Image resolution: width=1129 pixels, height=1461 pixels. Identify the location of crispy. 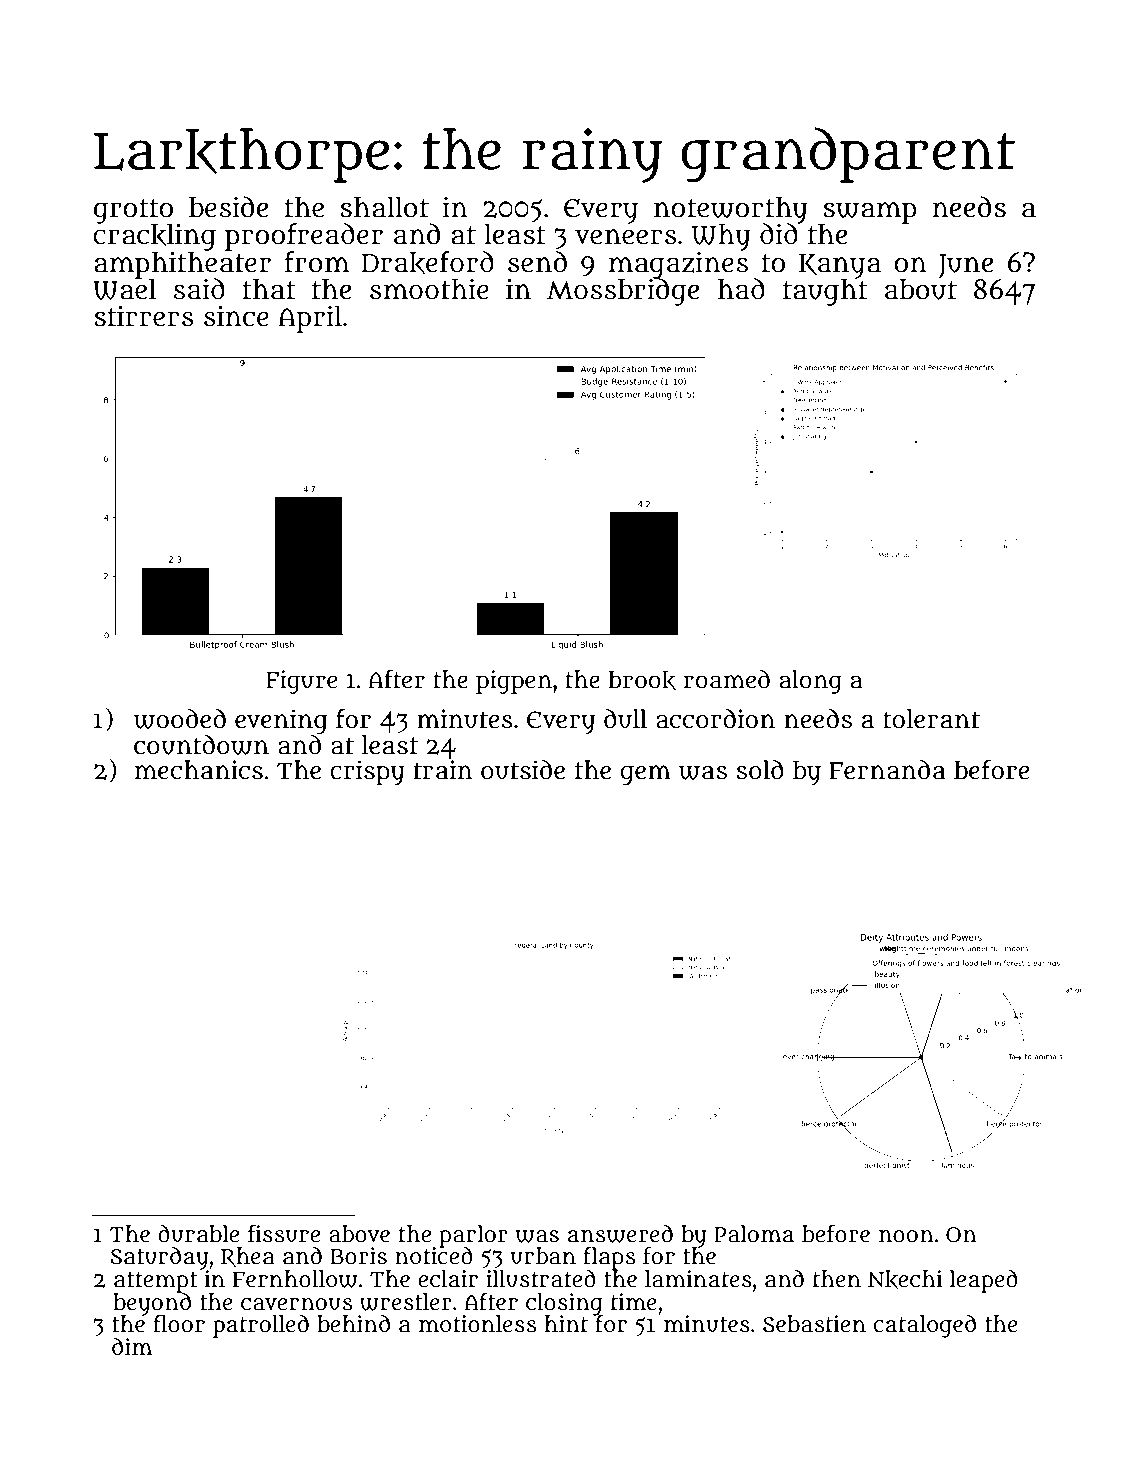
(367, 772).
